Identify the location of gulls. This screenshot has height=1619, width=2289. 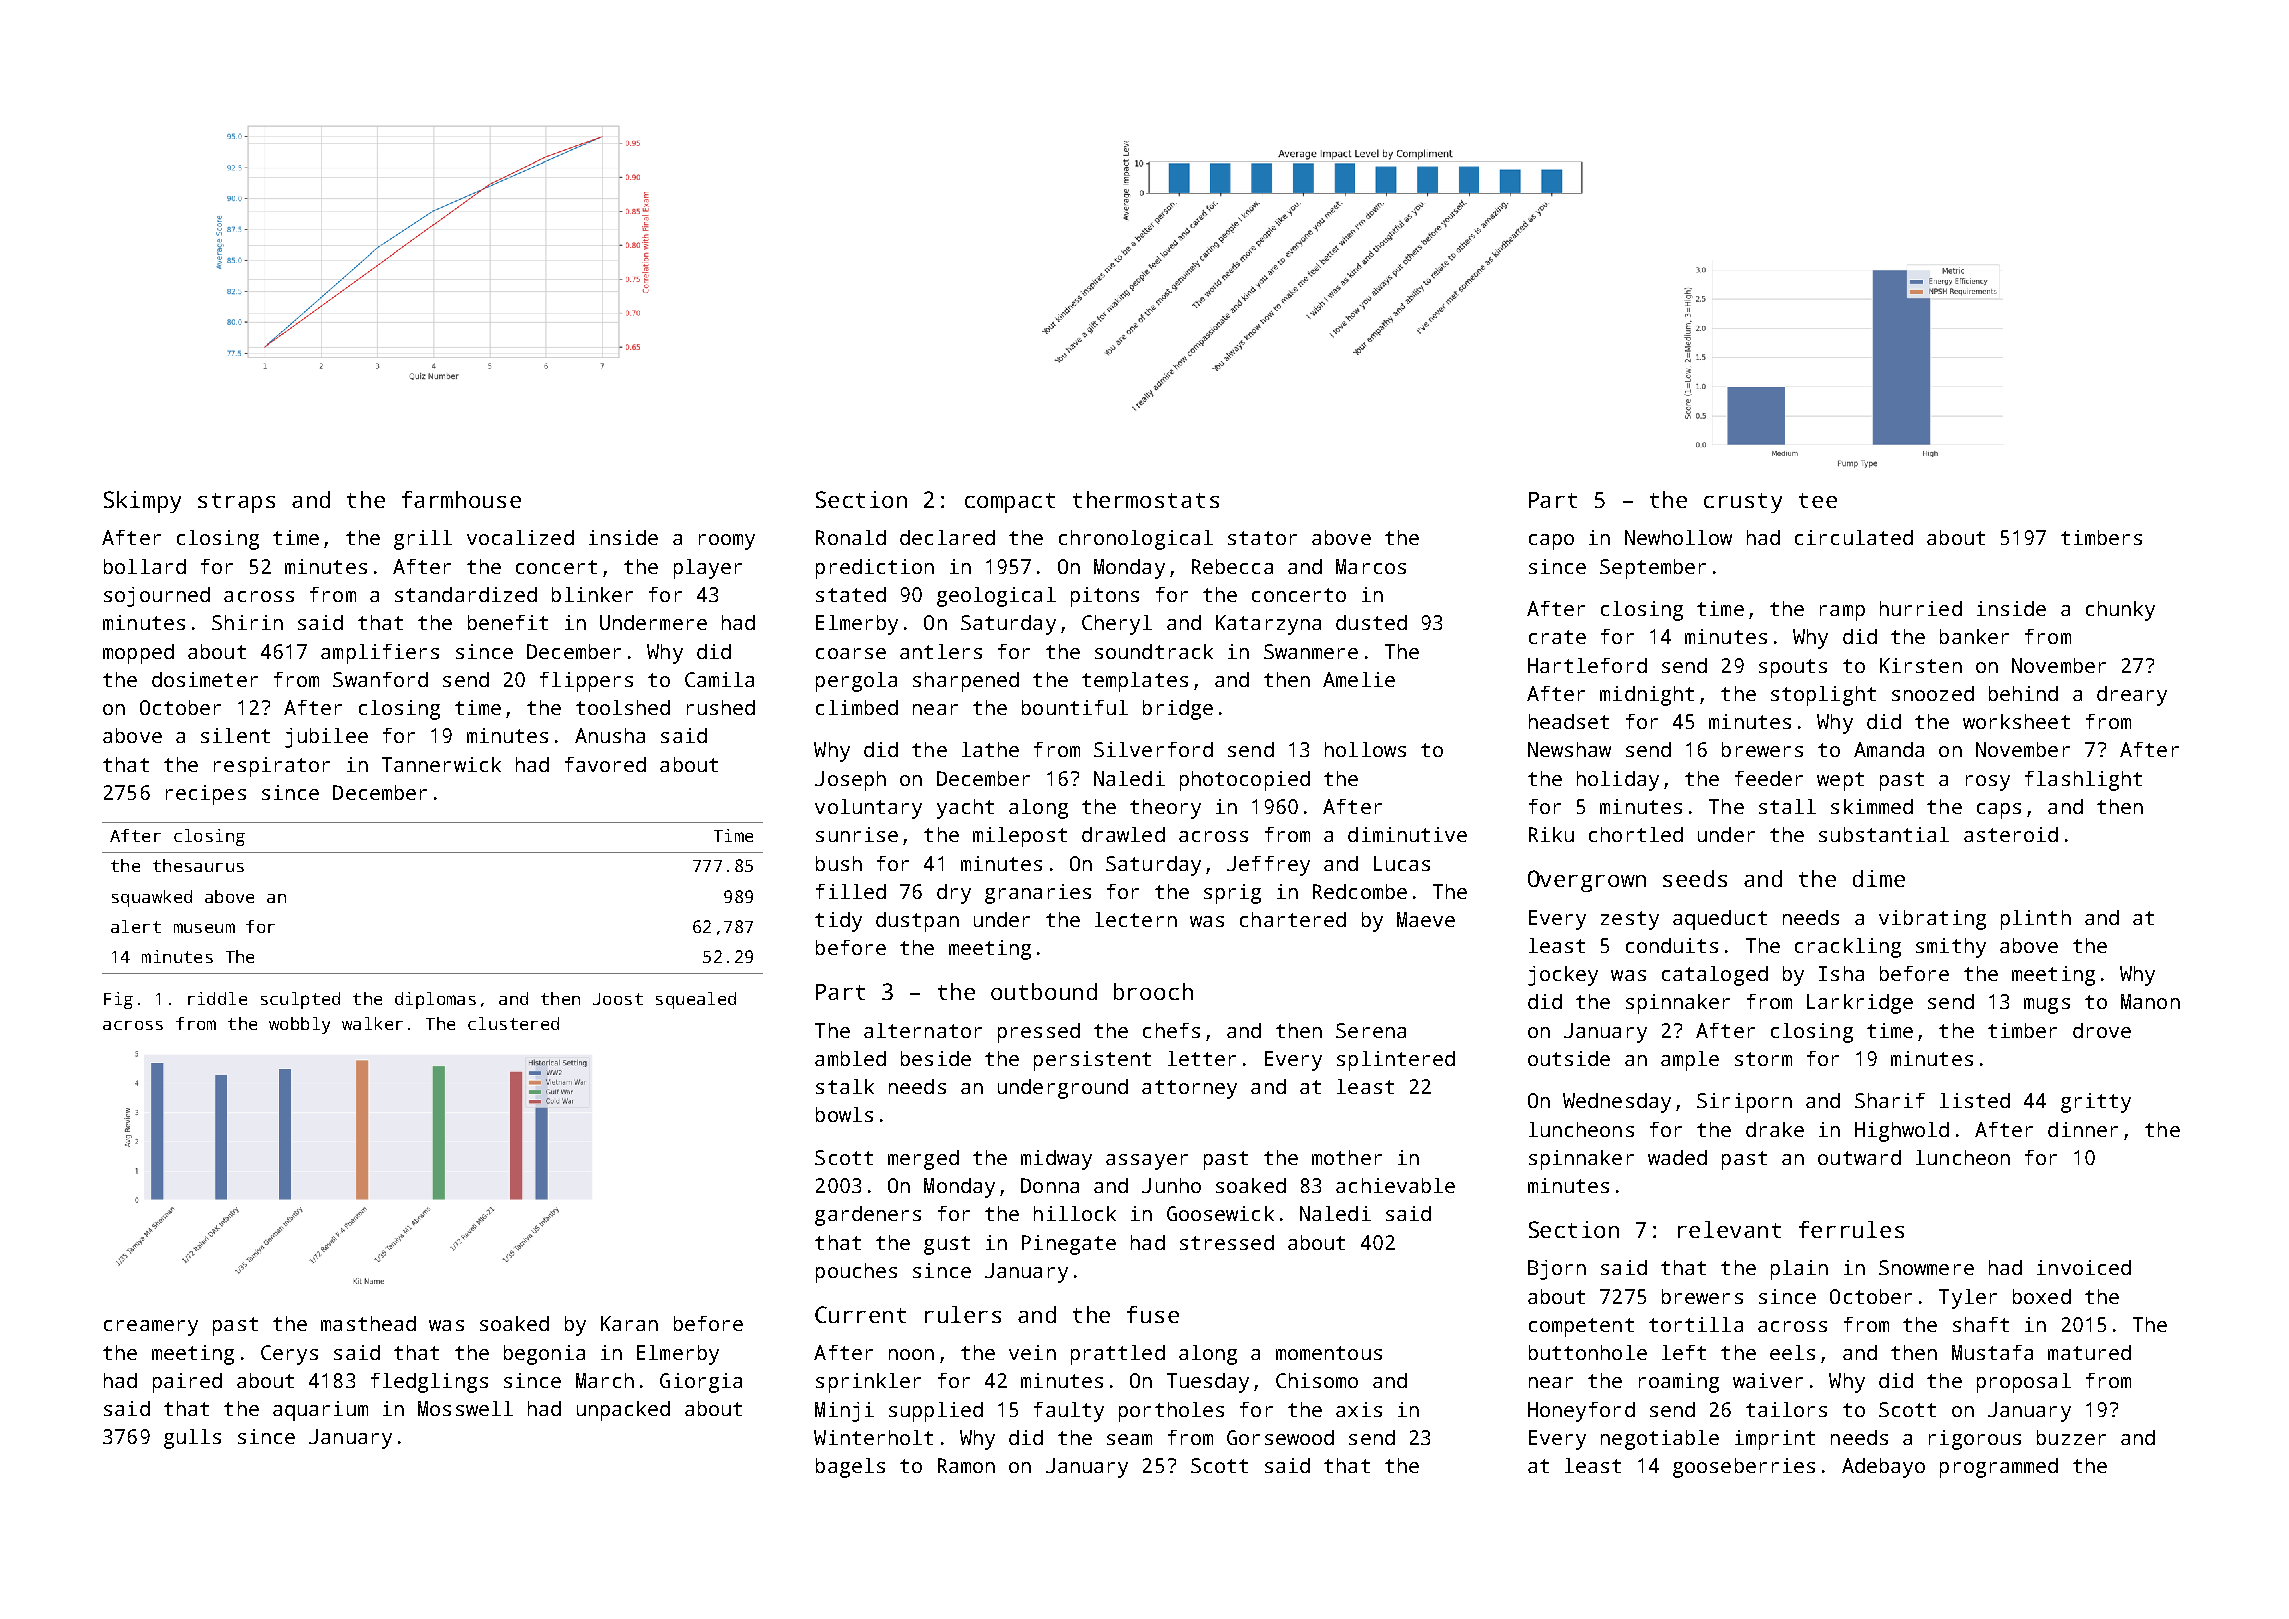
(192, 1439).
